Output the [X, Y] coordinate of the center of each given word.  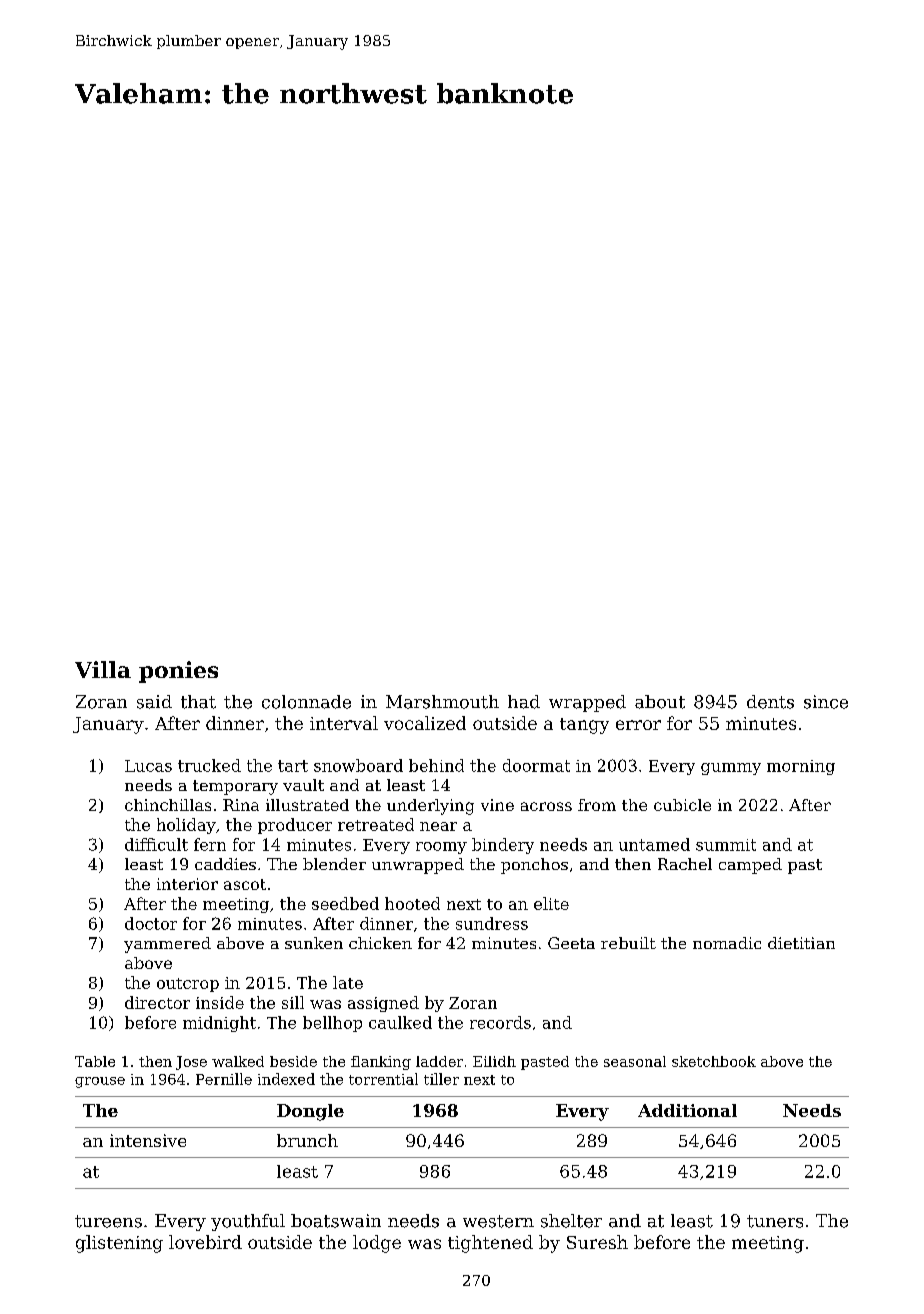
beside [293, 1061]
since [826, 702]
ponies [178, 672]
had [524, 702]
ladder [439, 1061]
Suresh [597, 1242]
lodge [377, 1244]
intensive [148, 1140]
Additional [687, 1110]
